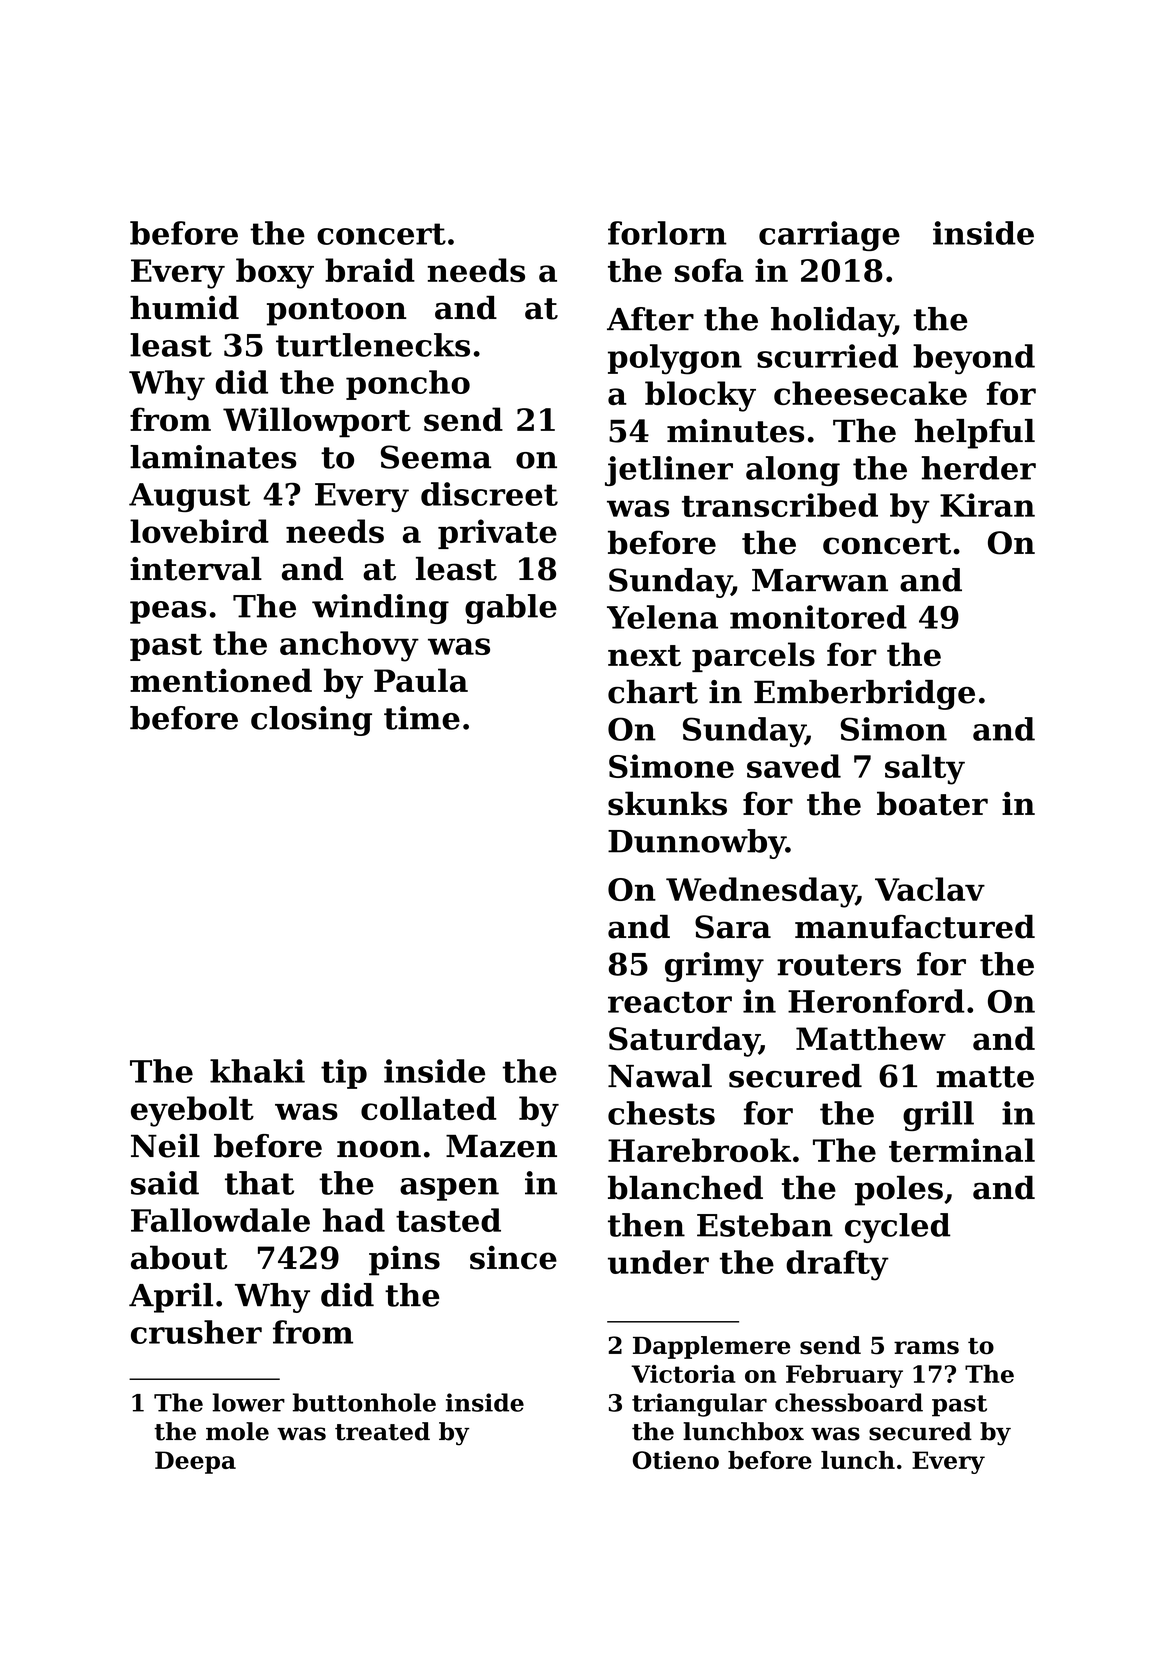  I want to click on transcribed, so click(780, 505).
